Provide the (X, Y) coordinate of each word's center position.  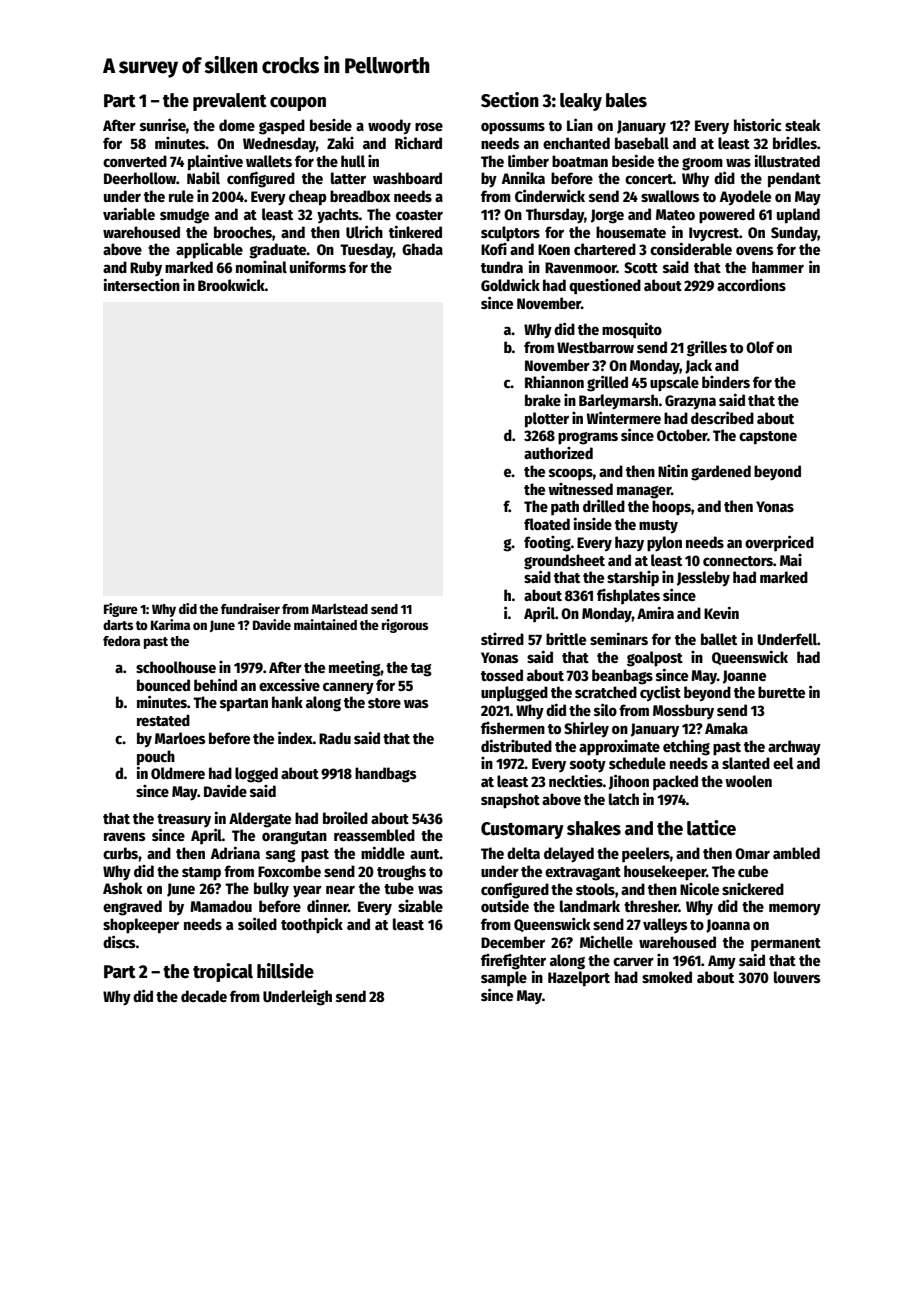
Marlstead (340, 609)
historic (757, 124)
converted (135, 161)
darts (118, 625)
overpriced (779, 543)
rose (429, 126)
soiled (257, 923)
